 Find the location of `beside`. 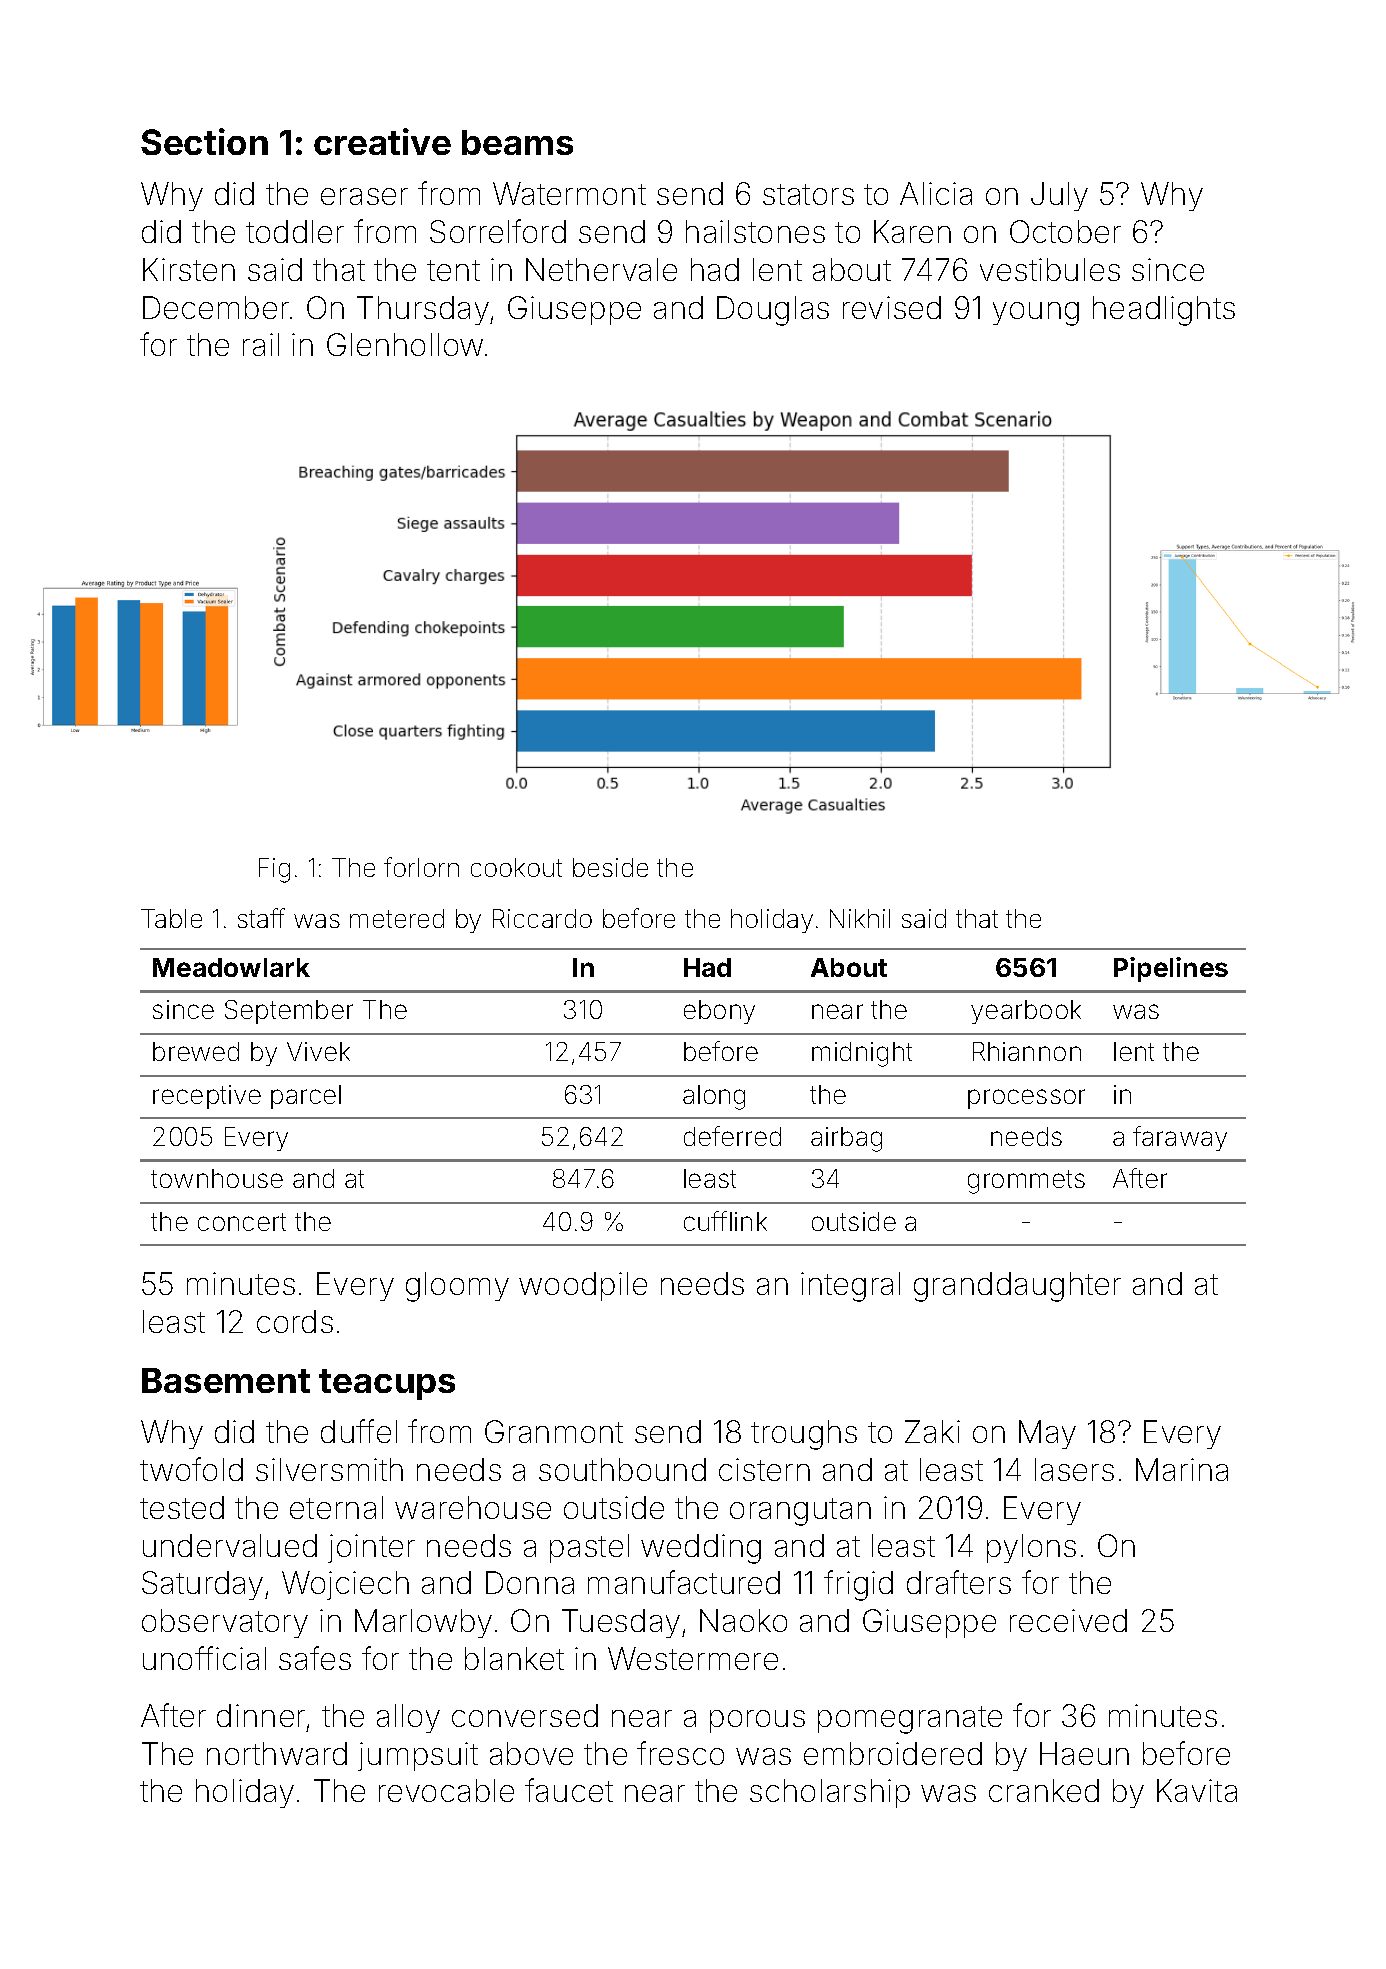

beside is located at coordinates (610, 867).
